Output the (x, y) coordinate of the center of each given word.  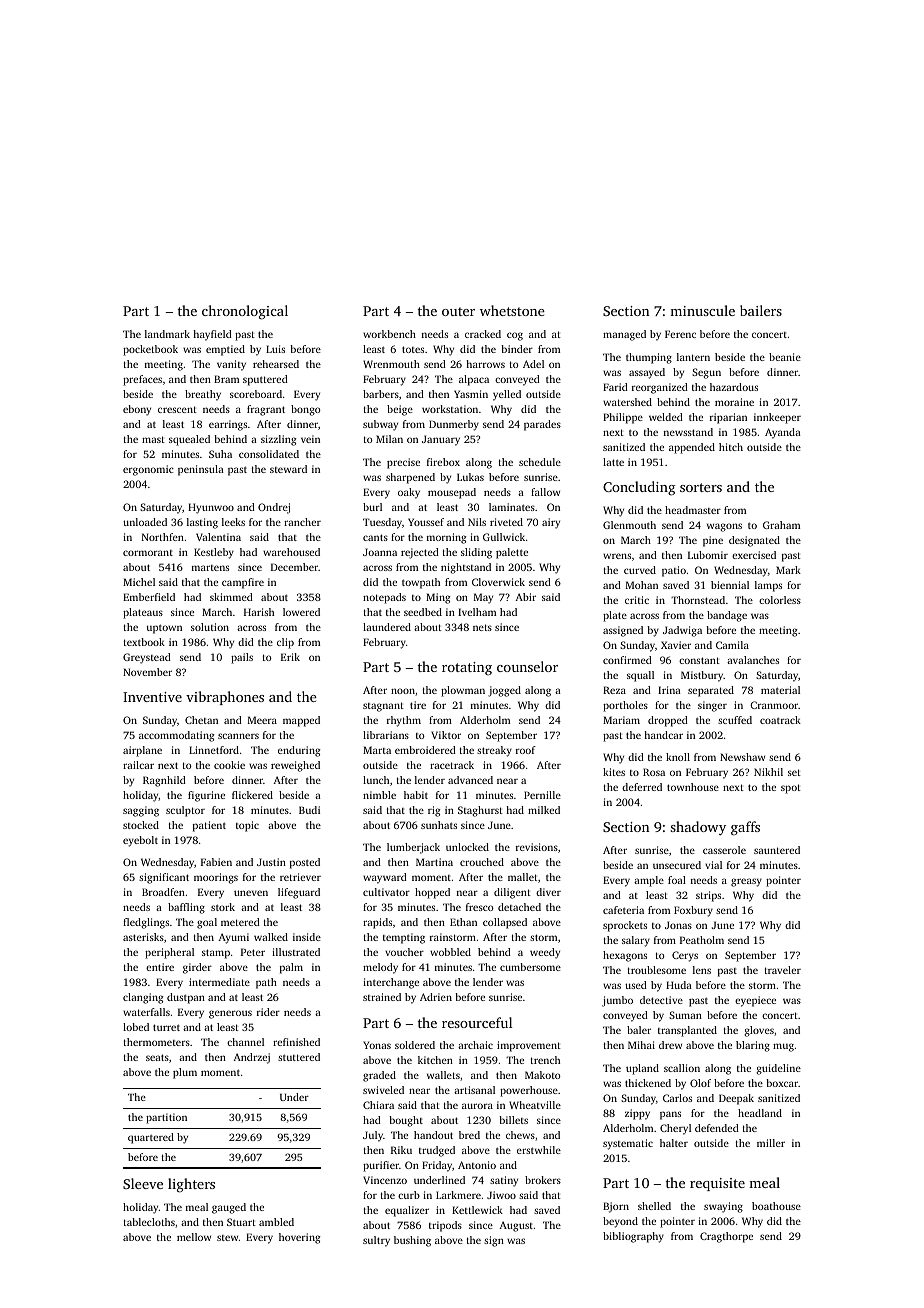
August (516, 1226)
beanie (785, 357)
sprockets (625, 926)
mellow (194, 1237)
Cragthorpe (726, 1237)
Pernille (542, 795)
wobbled (450, 952)
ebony (137, 410)
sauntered (777, 850)
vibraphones (225, 698)
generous (230, 1014)
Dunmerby (454, 425)
